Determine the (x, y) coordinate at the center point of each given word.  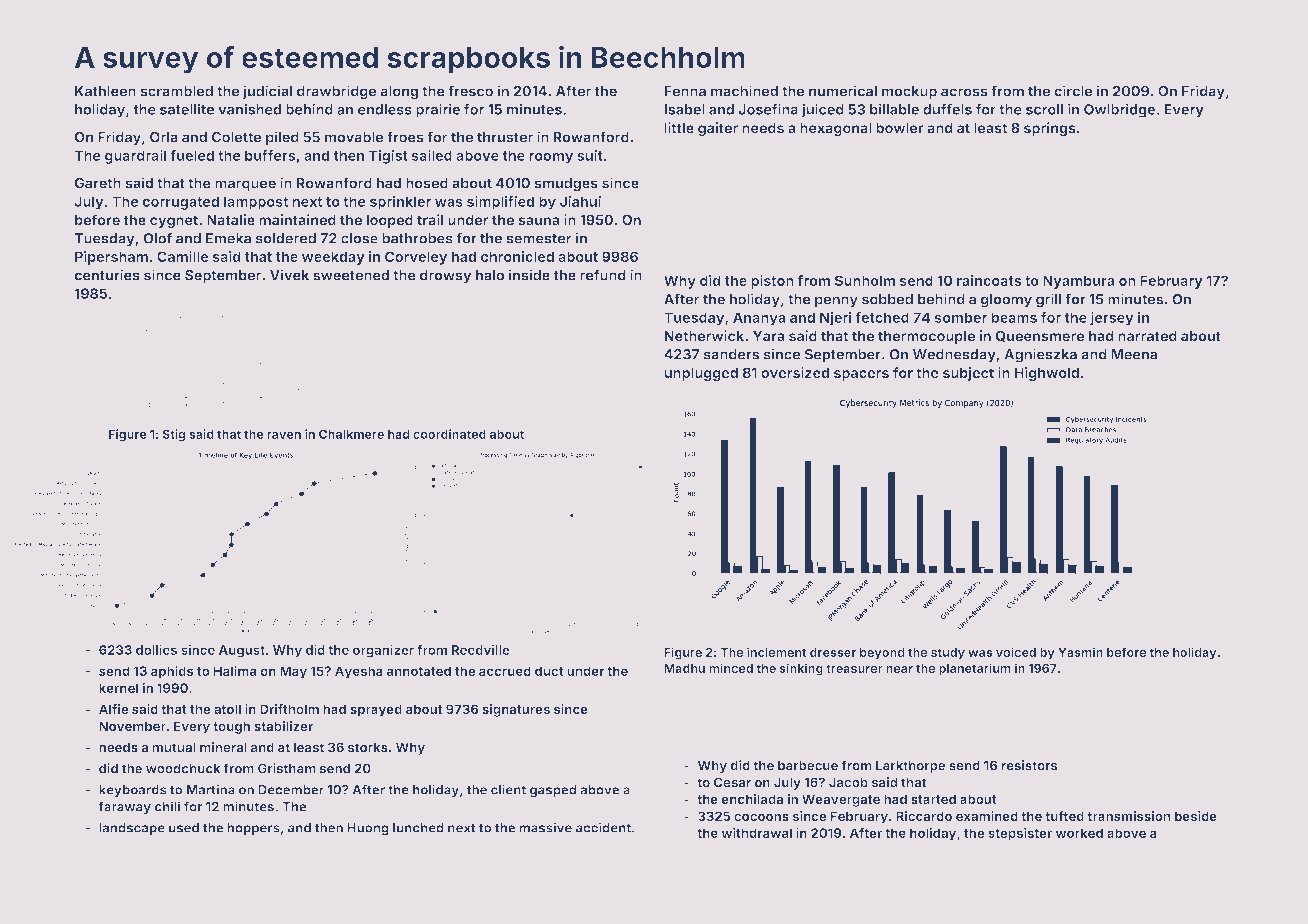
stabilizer (283, 726)
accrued (505, 671)
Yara (768, 336)
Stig (173, 435)
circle (1073, 91)
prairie (438, 110)
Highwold (1046, 374)
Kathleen (105, 91)
